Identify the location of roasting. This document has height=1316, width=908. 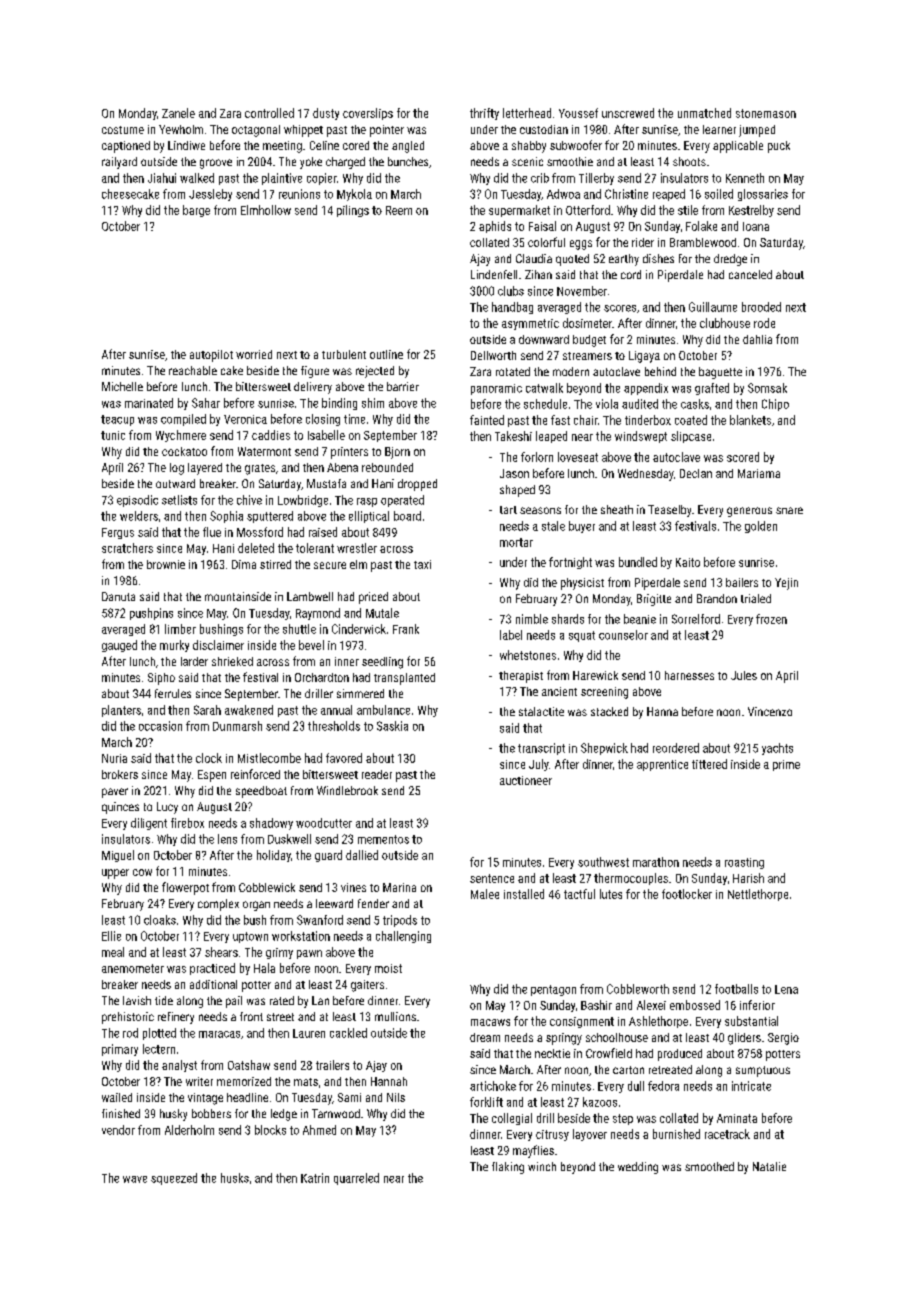
(744, 863).
